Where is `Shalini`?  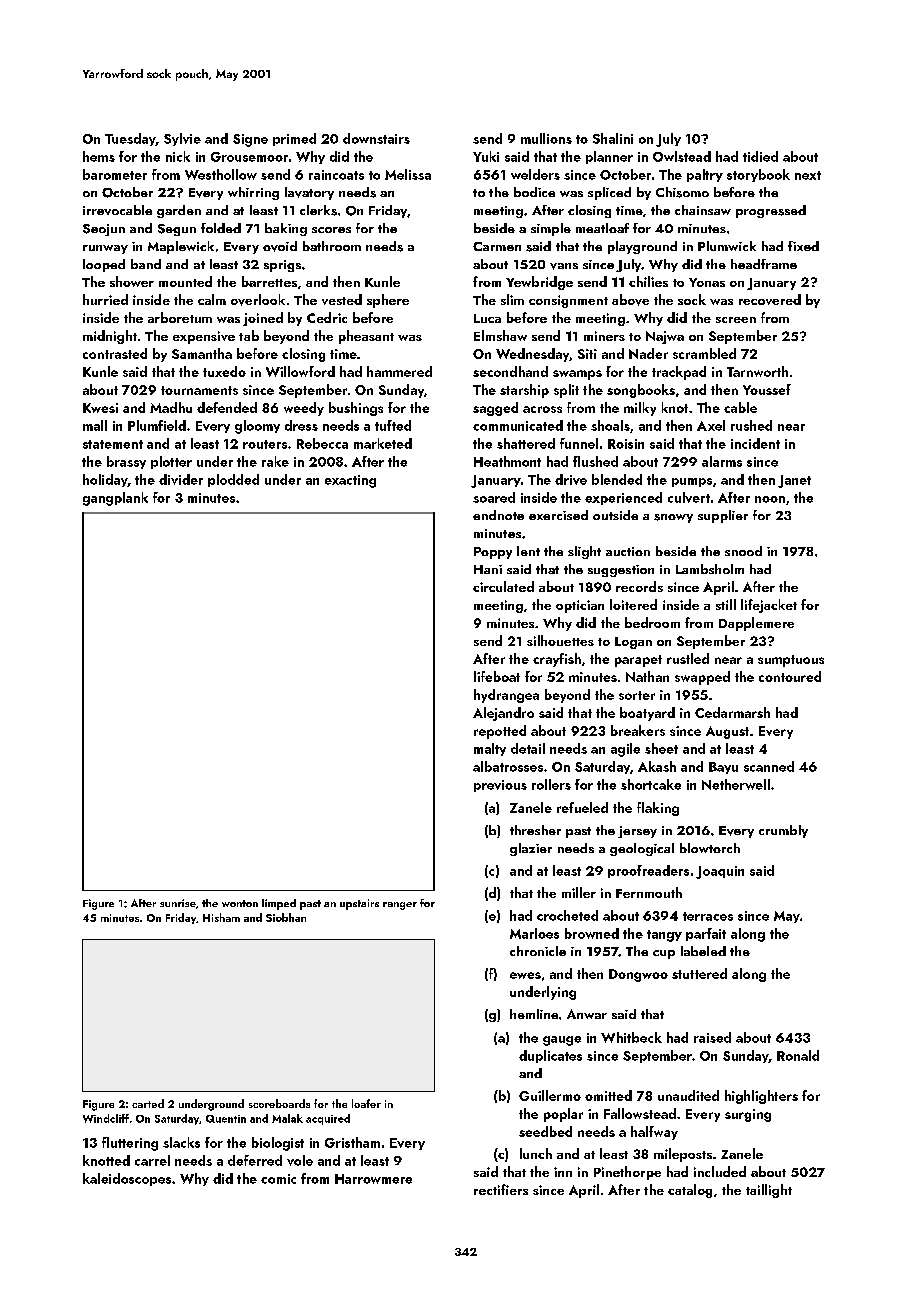 Shalini is located at coordinates (613, 138).
